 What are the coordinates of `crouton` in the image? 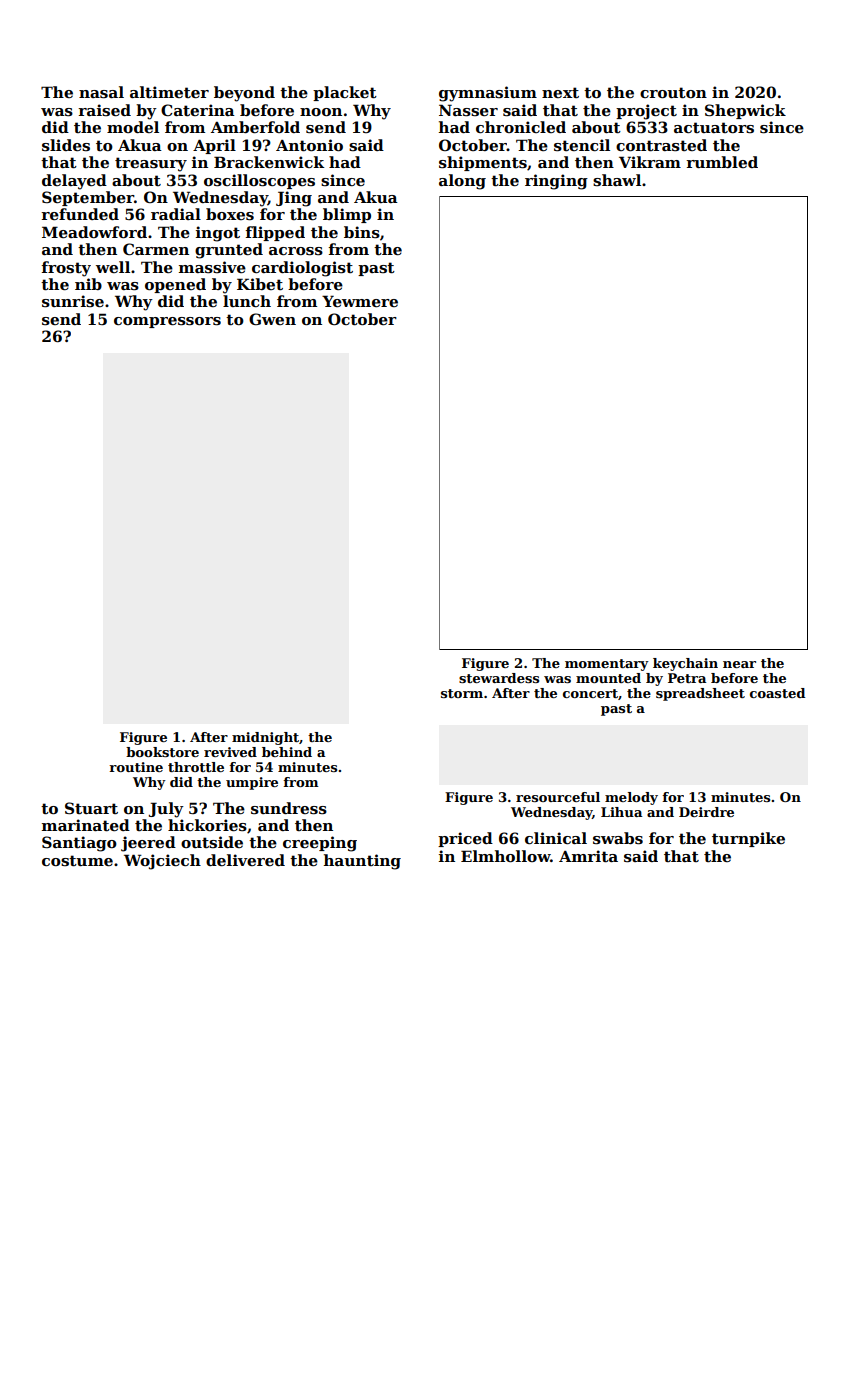 It's located at (673, 92).
